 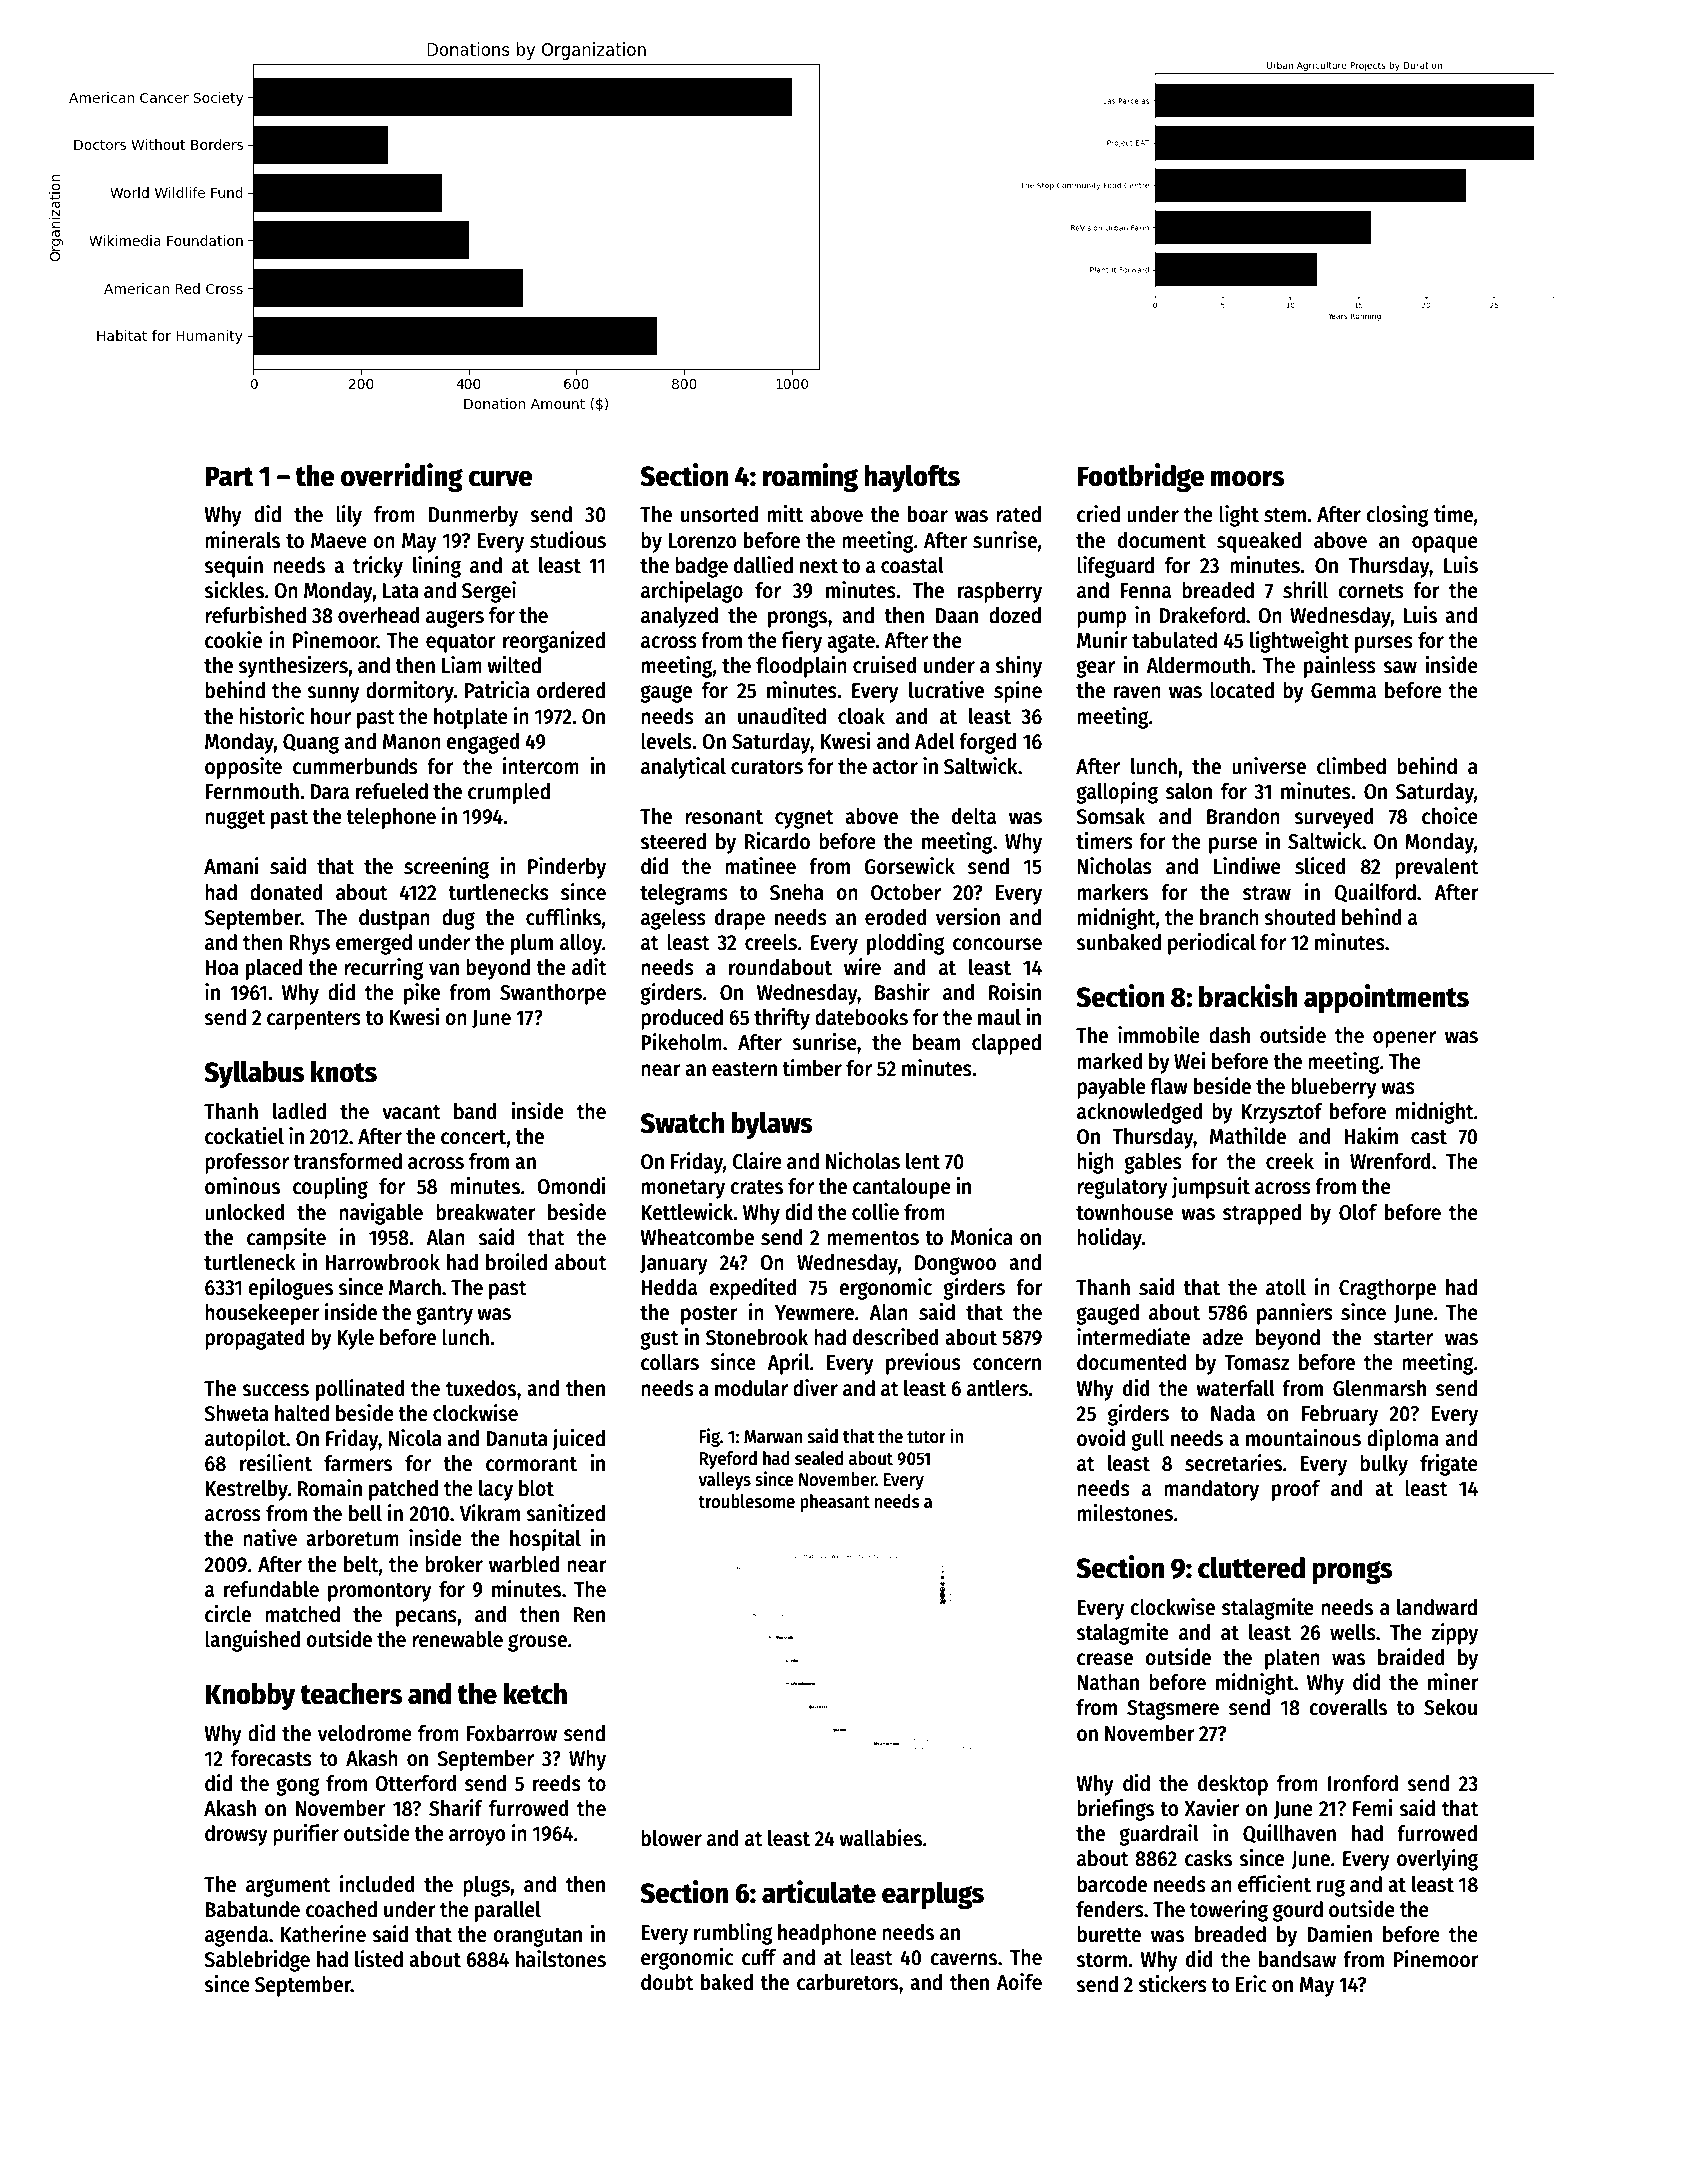 I want to click on drape, so click(x=740, y=919).
